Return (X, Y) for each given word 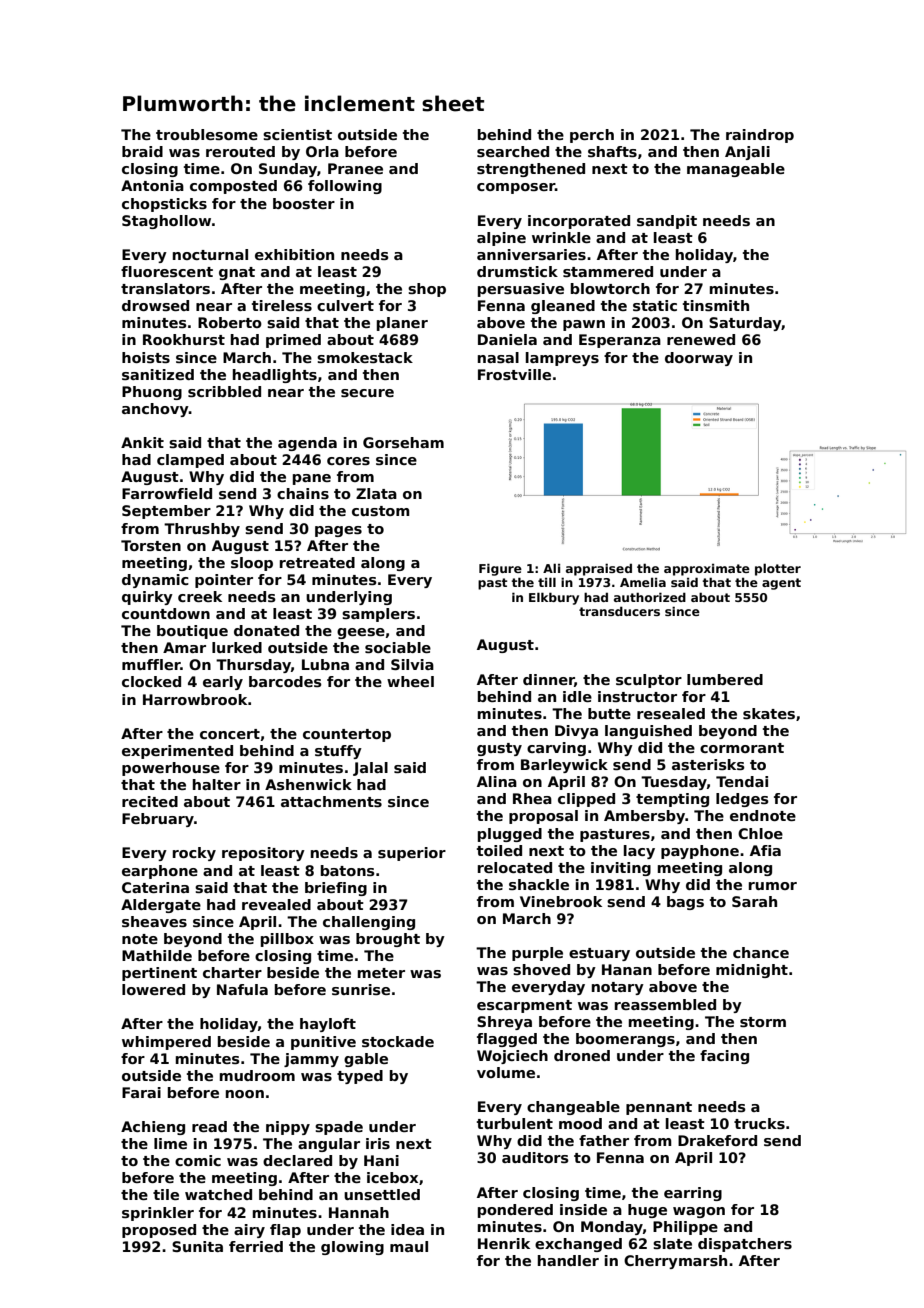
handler (568, 1260)
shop (427, 290)
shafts (612, 151)
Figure (500, 569)
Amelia (643, 582)
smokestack (365, 357)
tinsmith (716, 305)
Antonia (152, 185)
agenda (307, 444)
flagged (507, 1040)
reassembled (665, 1004)
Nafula (242, 989)
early (223, 683)
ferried (256, 1246)
